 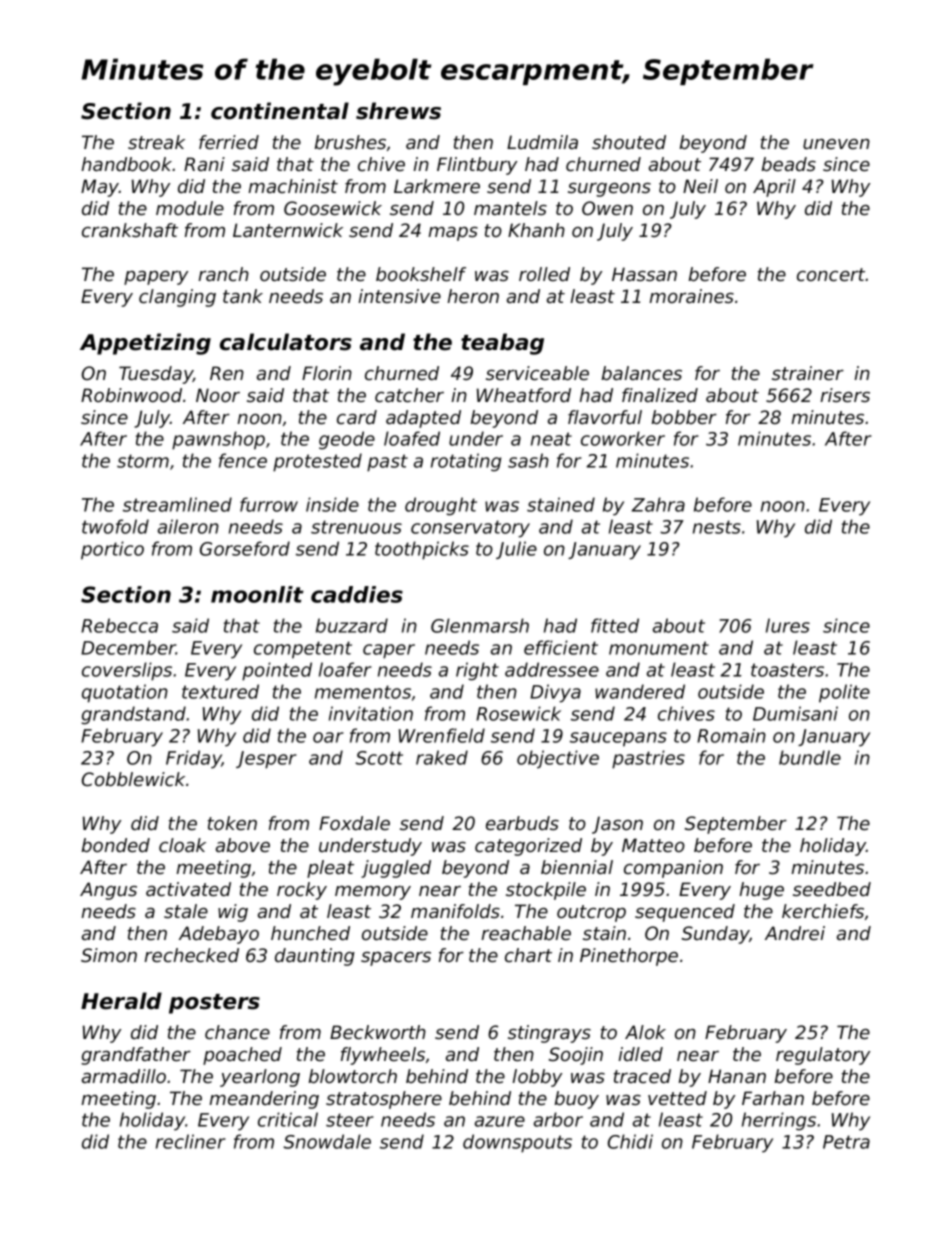 What do you see at coordinates (218, 440) in the screenshot?
I see `pawnshop` at bounding box center [218, 440].
